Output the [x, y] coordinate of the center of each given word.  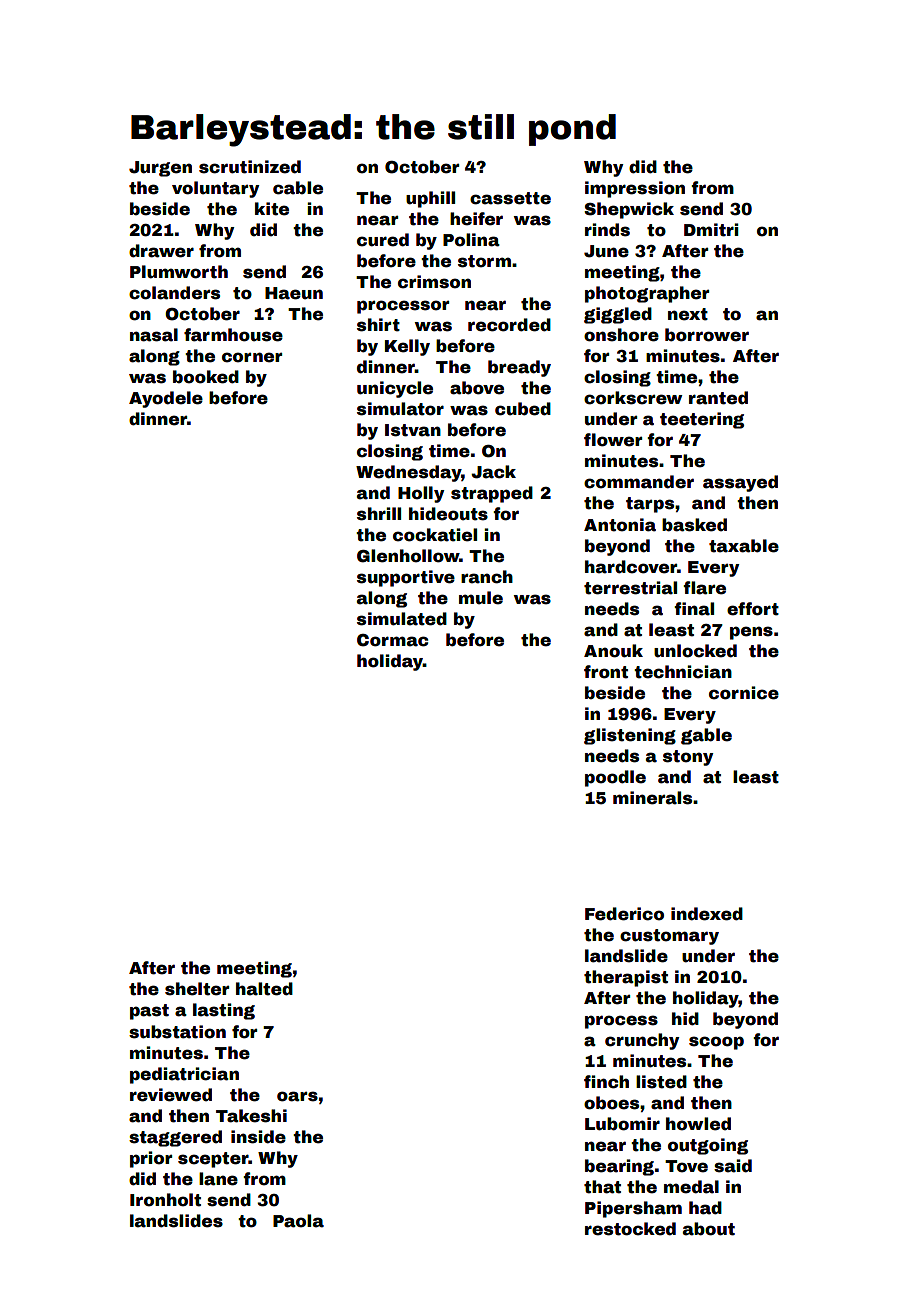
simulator [400, 409]
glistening [630, 736]
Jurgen [160, 169]
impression [635, 189]
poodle [615, 778]
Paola [298, 1221]
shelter [197, 989]
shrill [379, 514]
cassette [510, 198]
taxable [744, 546]
